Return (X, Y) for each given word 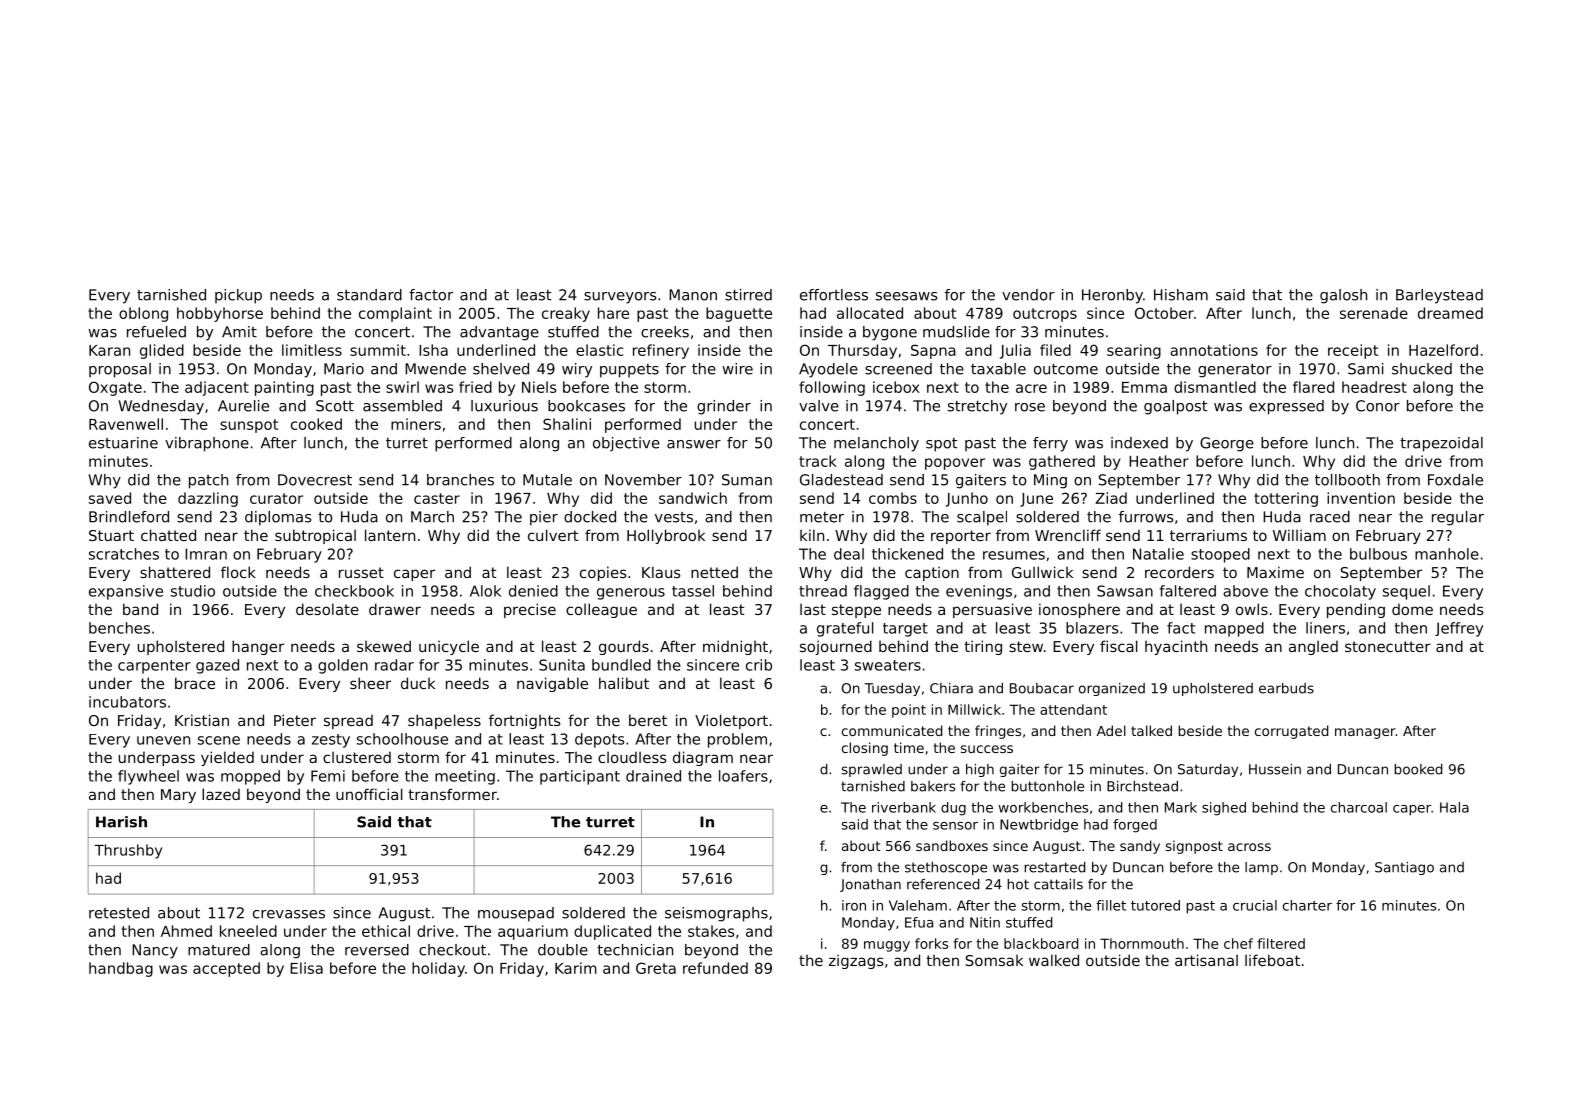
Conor (1378, 406)
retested (119, 913)
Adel (1111, 730)
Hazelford (1443, 350)
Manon (693, 295)
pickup (238, 296)
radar (394, 665)
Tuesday (892, 689)
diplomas (278, 518)
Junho (967, 499)
